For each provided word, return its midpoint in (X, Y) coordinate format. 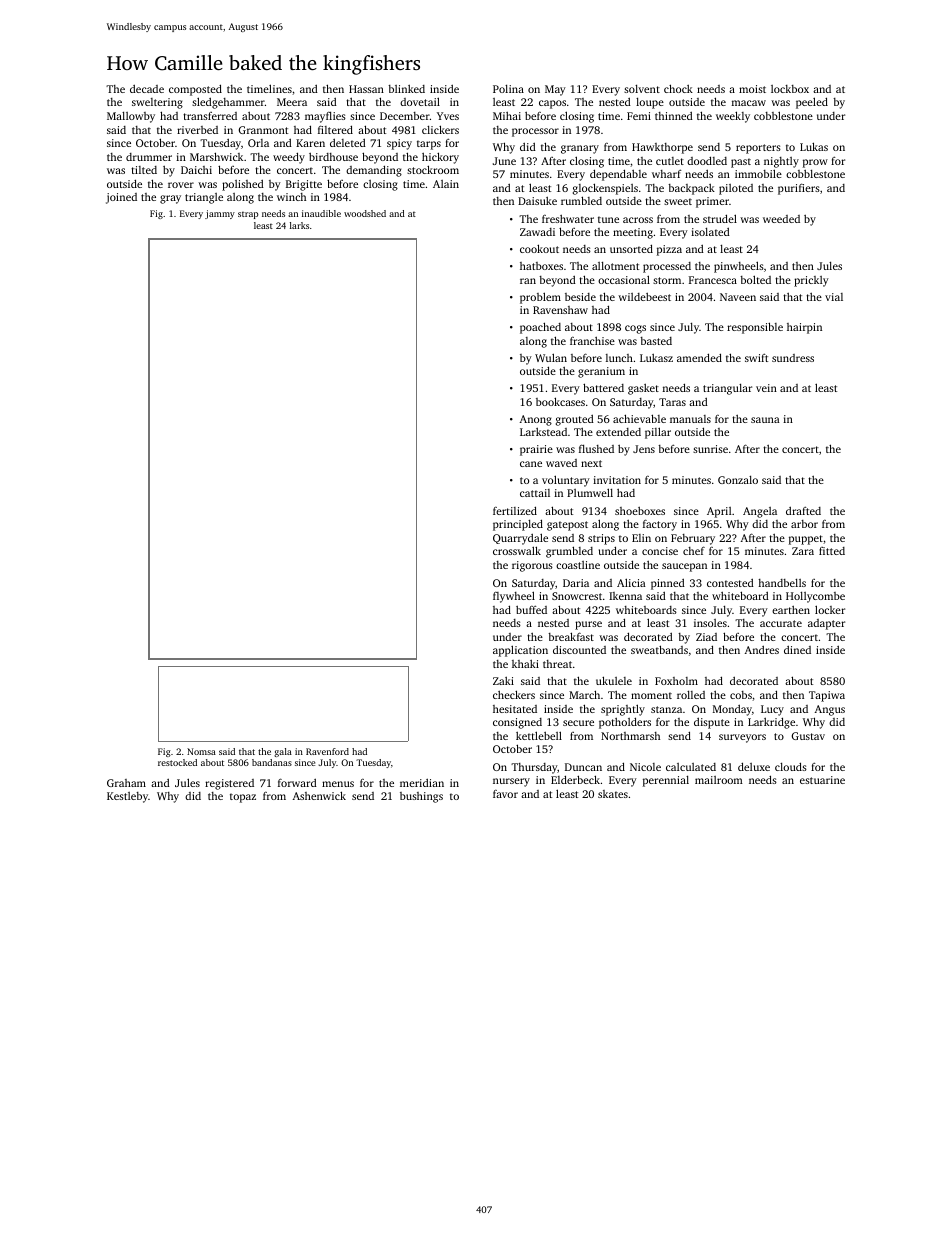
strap (248, 215)
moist (752, 89)
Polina (508, 89)
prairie (536, 450)
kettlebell (539, 735)
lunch (619, 358)
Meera (292, 102)
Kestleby (127, 797)
